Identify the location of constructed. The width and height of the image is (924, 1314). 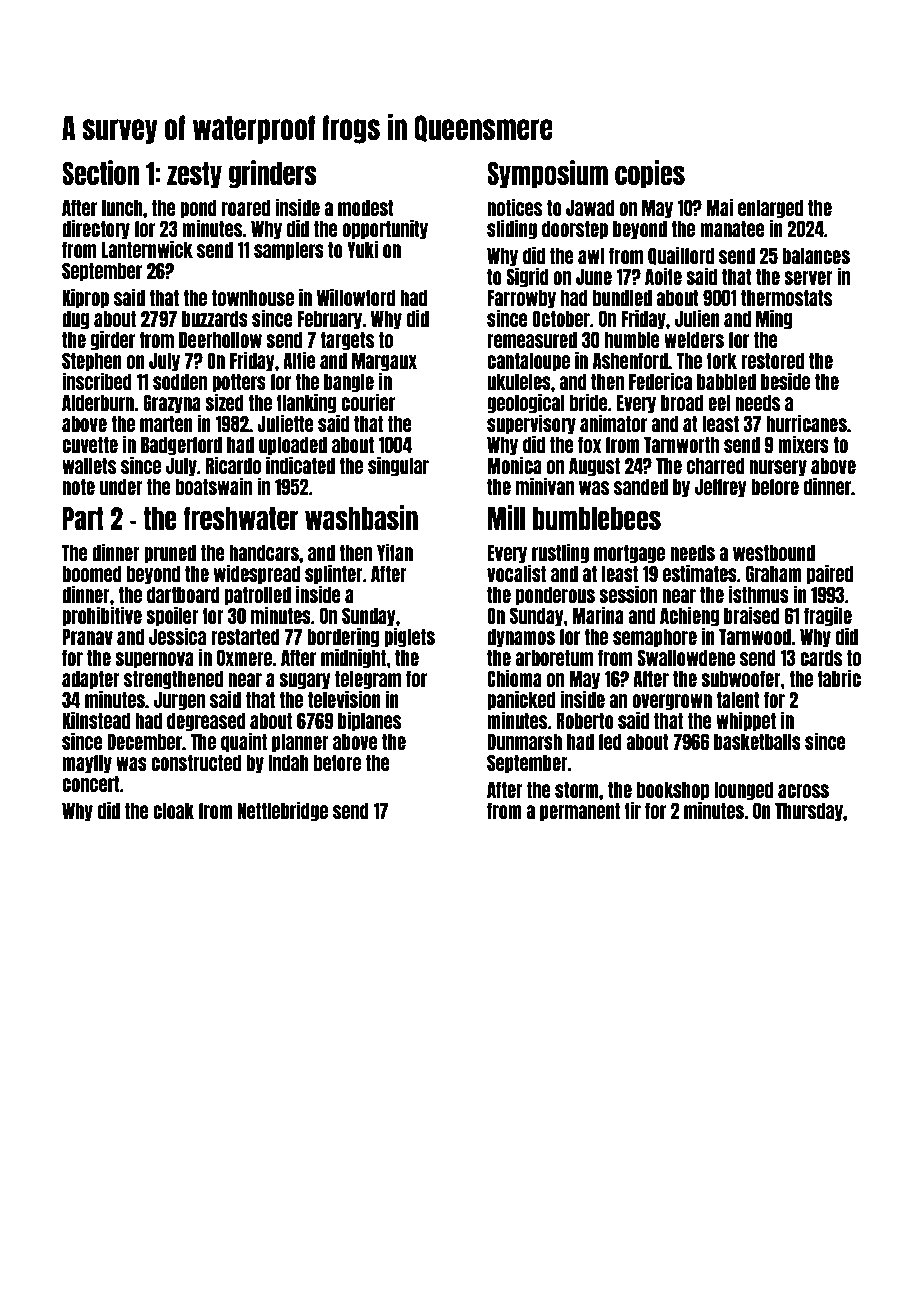
(196, 762).
